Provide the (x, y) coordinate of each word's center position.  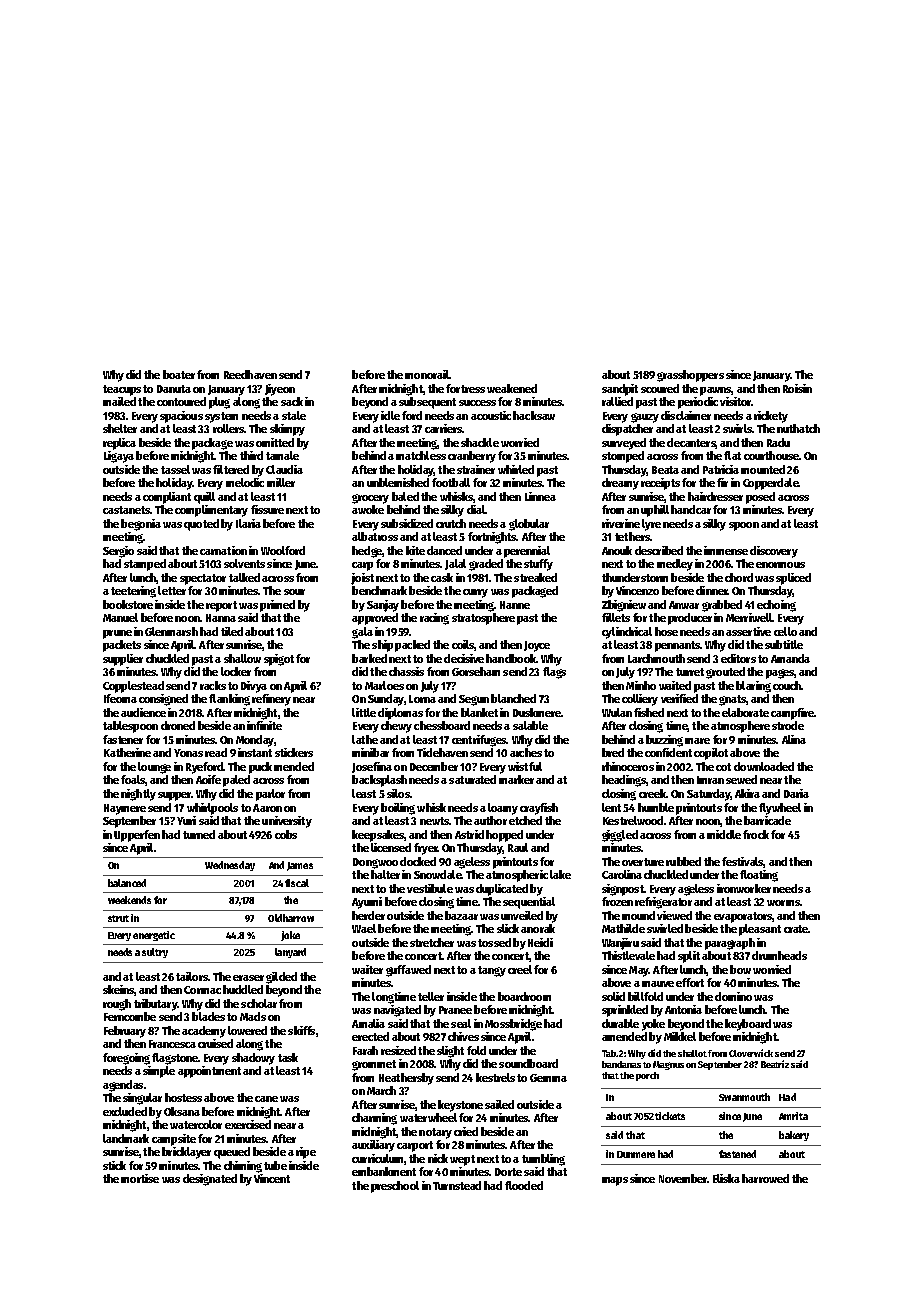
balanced (127, 883)
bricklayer (186, 1153)
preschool (395, 1187)
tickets (670, 1116)
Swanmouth (744, 1097)
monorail (427, 374)
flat (732, 455)
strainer (476, 469)
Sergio (118, 552)
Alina (794, 739)
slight (450, 1052)
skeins (118, 989)
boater (179, 374)
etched (525, 820)
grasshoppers (690, 376)
